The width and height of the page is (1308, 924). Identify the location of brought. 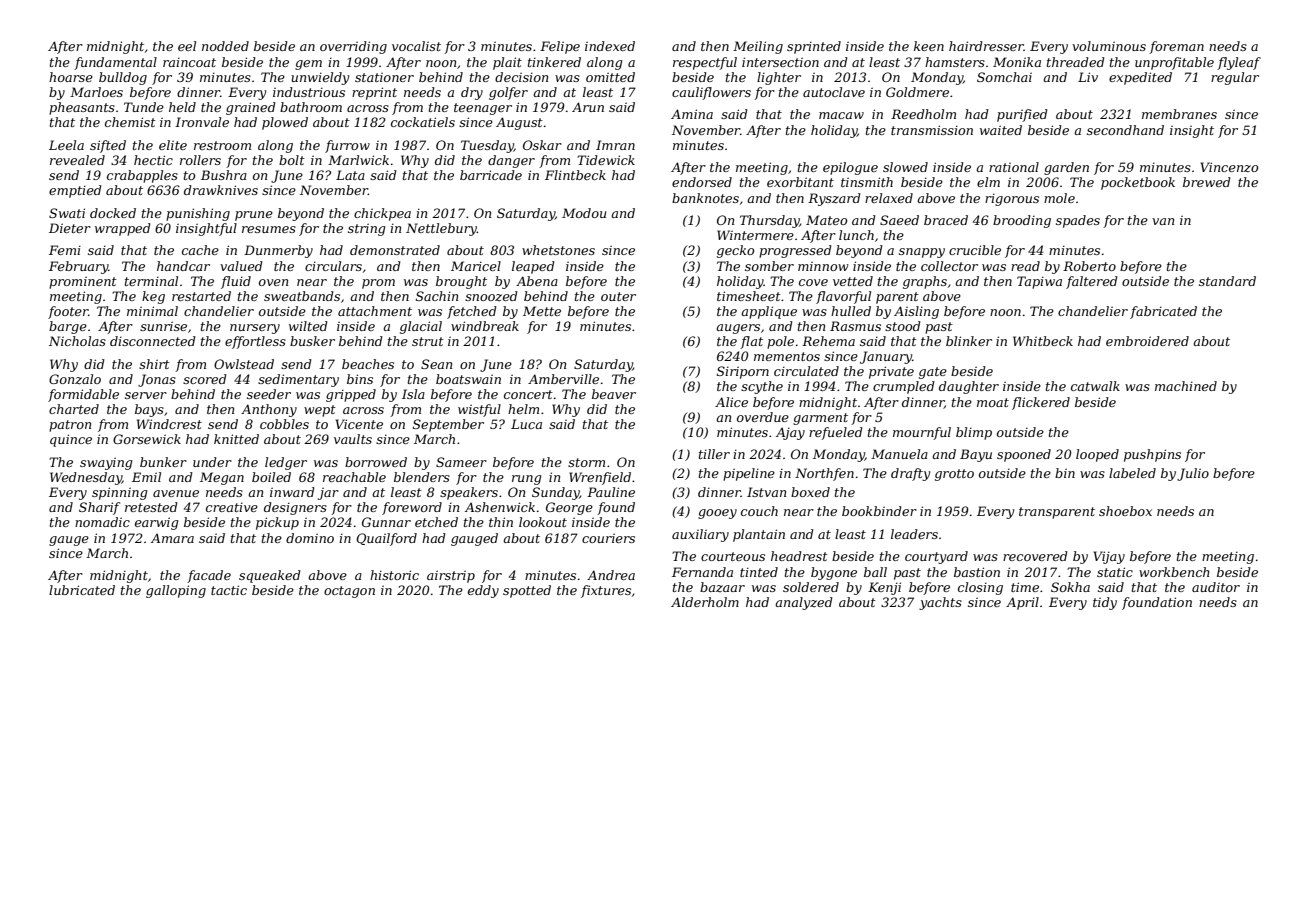
(461, 282).
